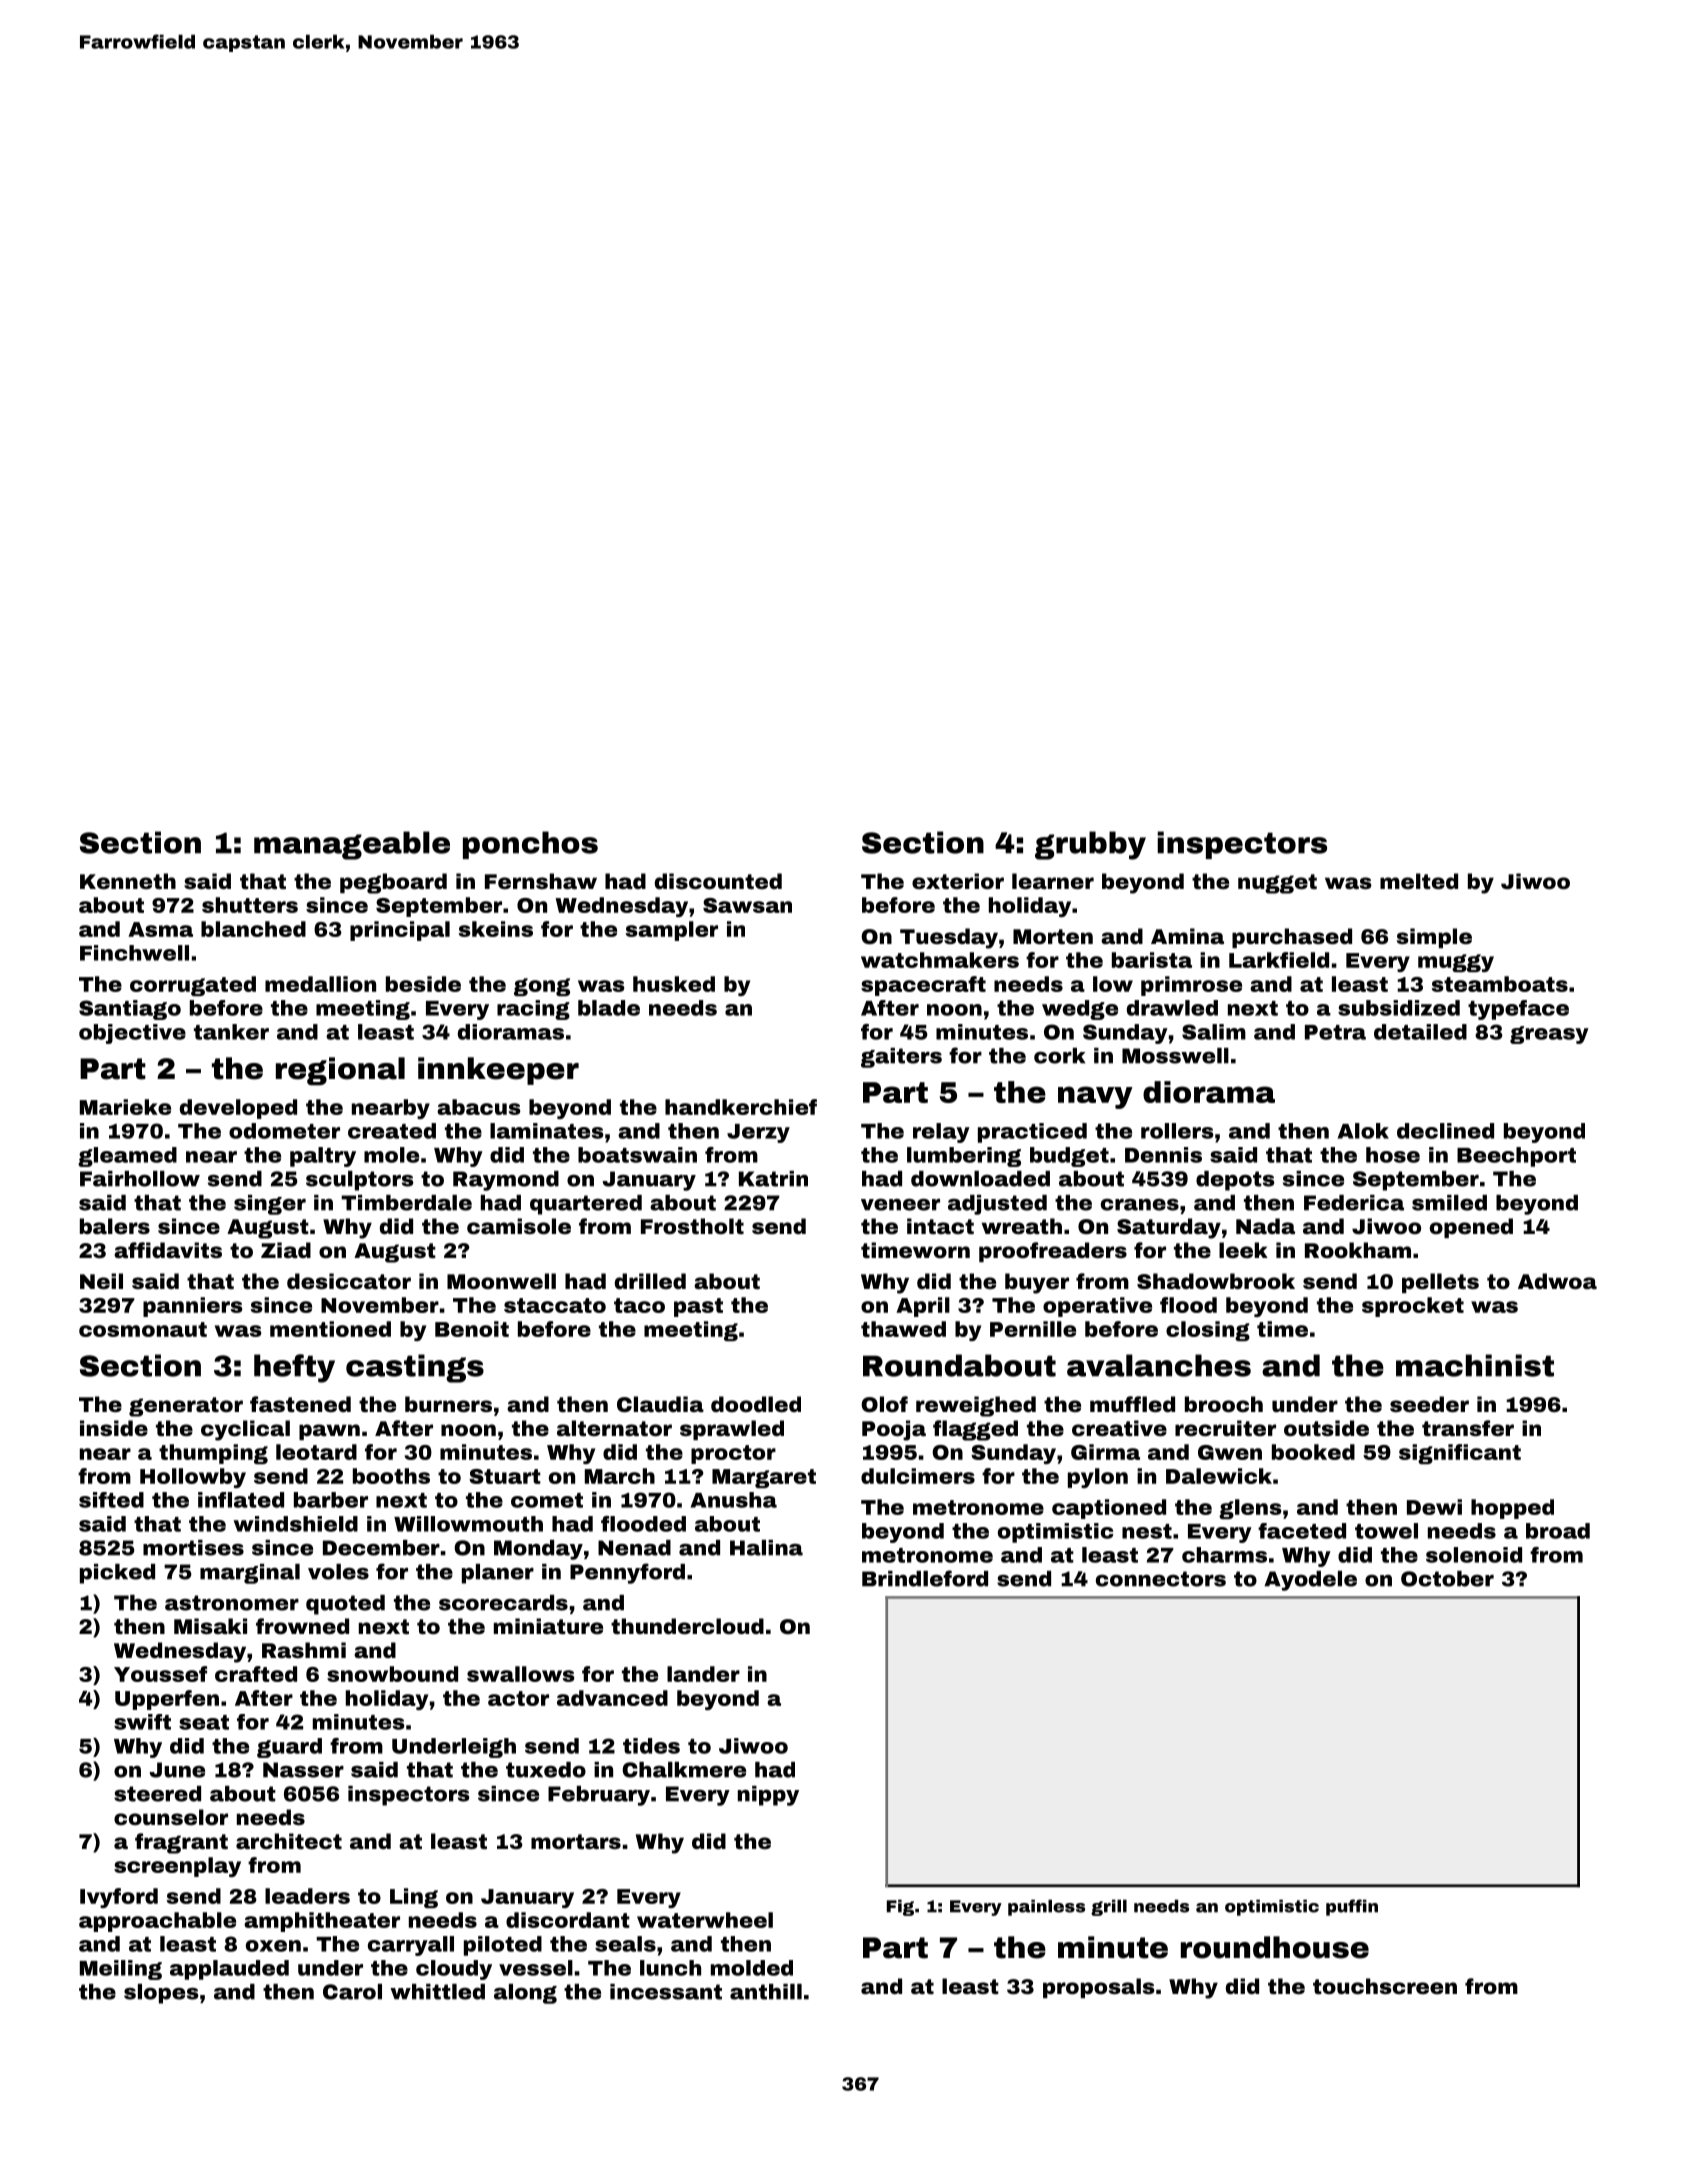  I want to click on hefty, so click(294, 1368).
